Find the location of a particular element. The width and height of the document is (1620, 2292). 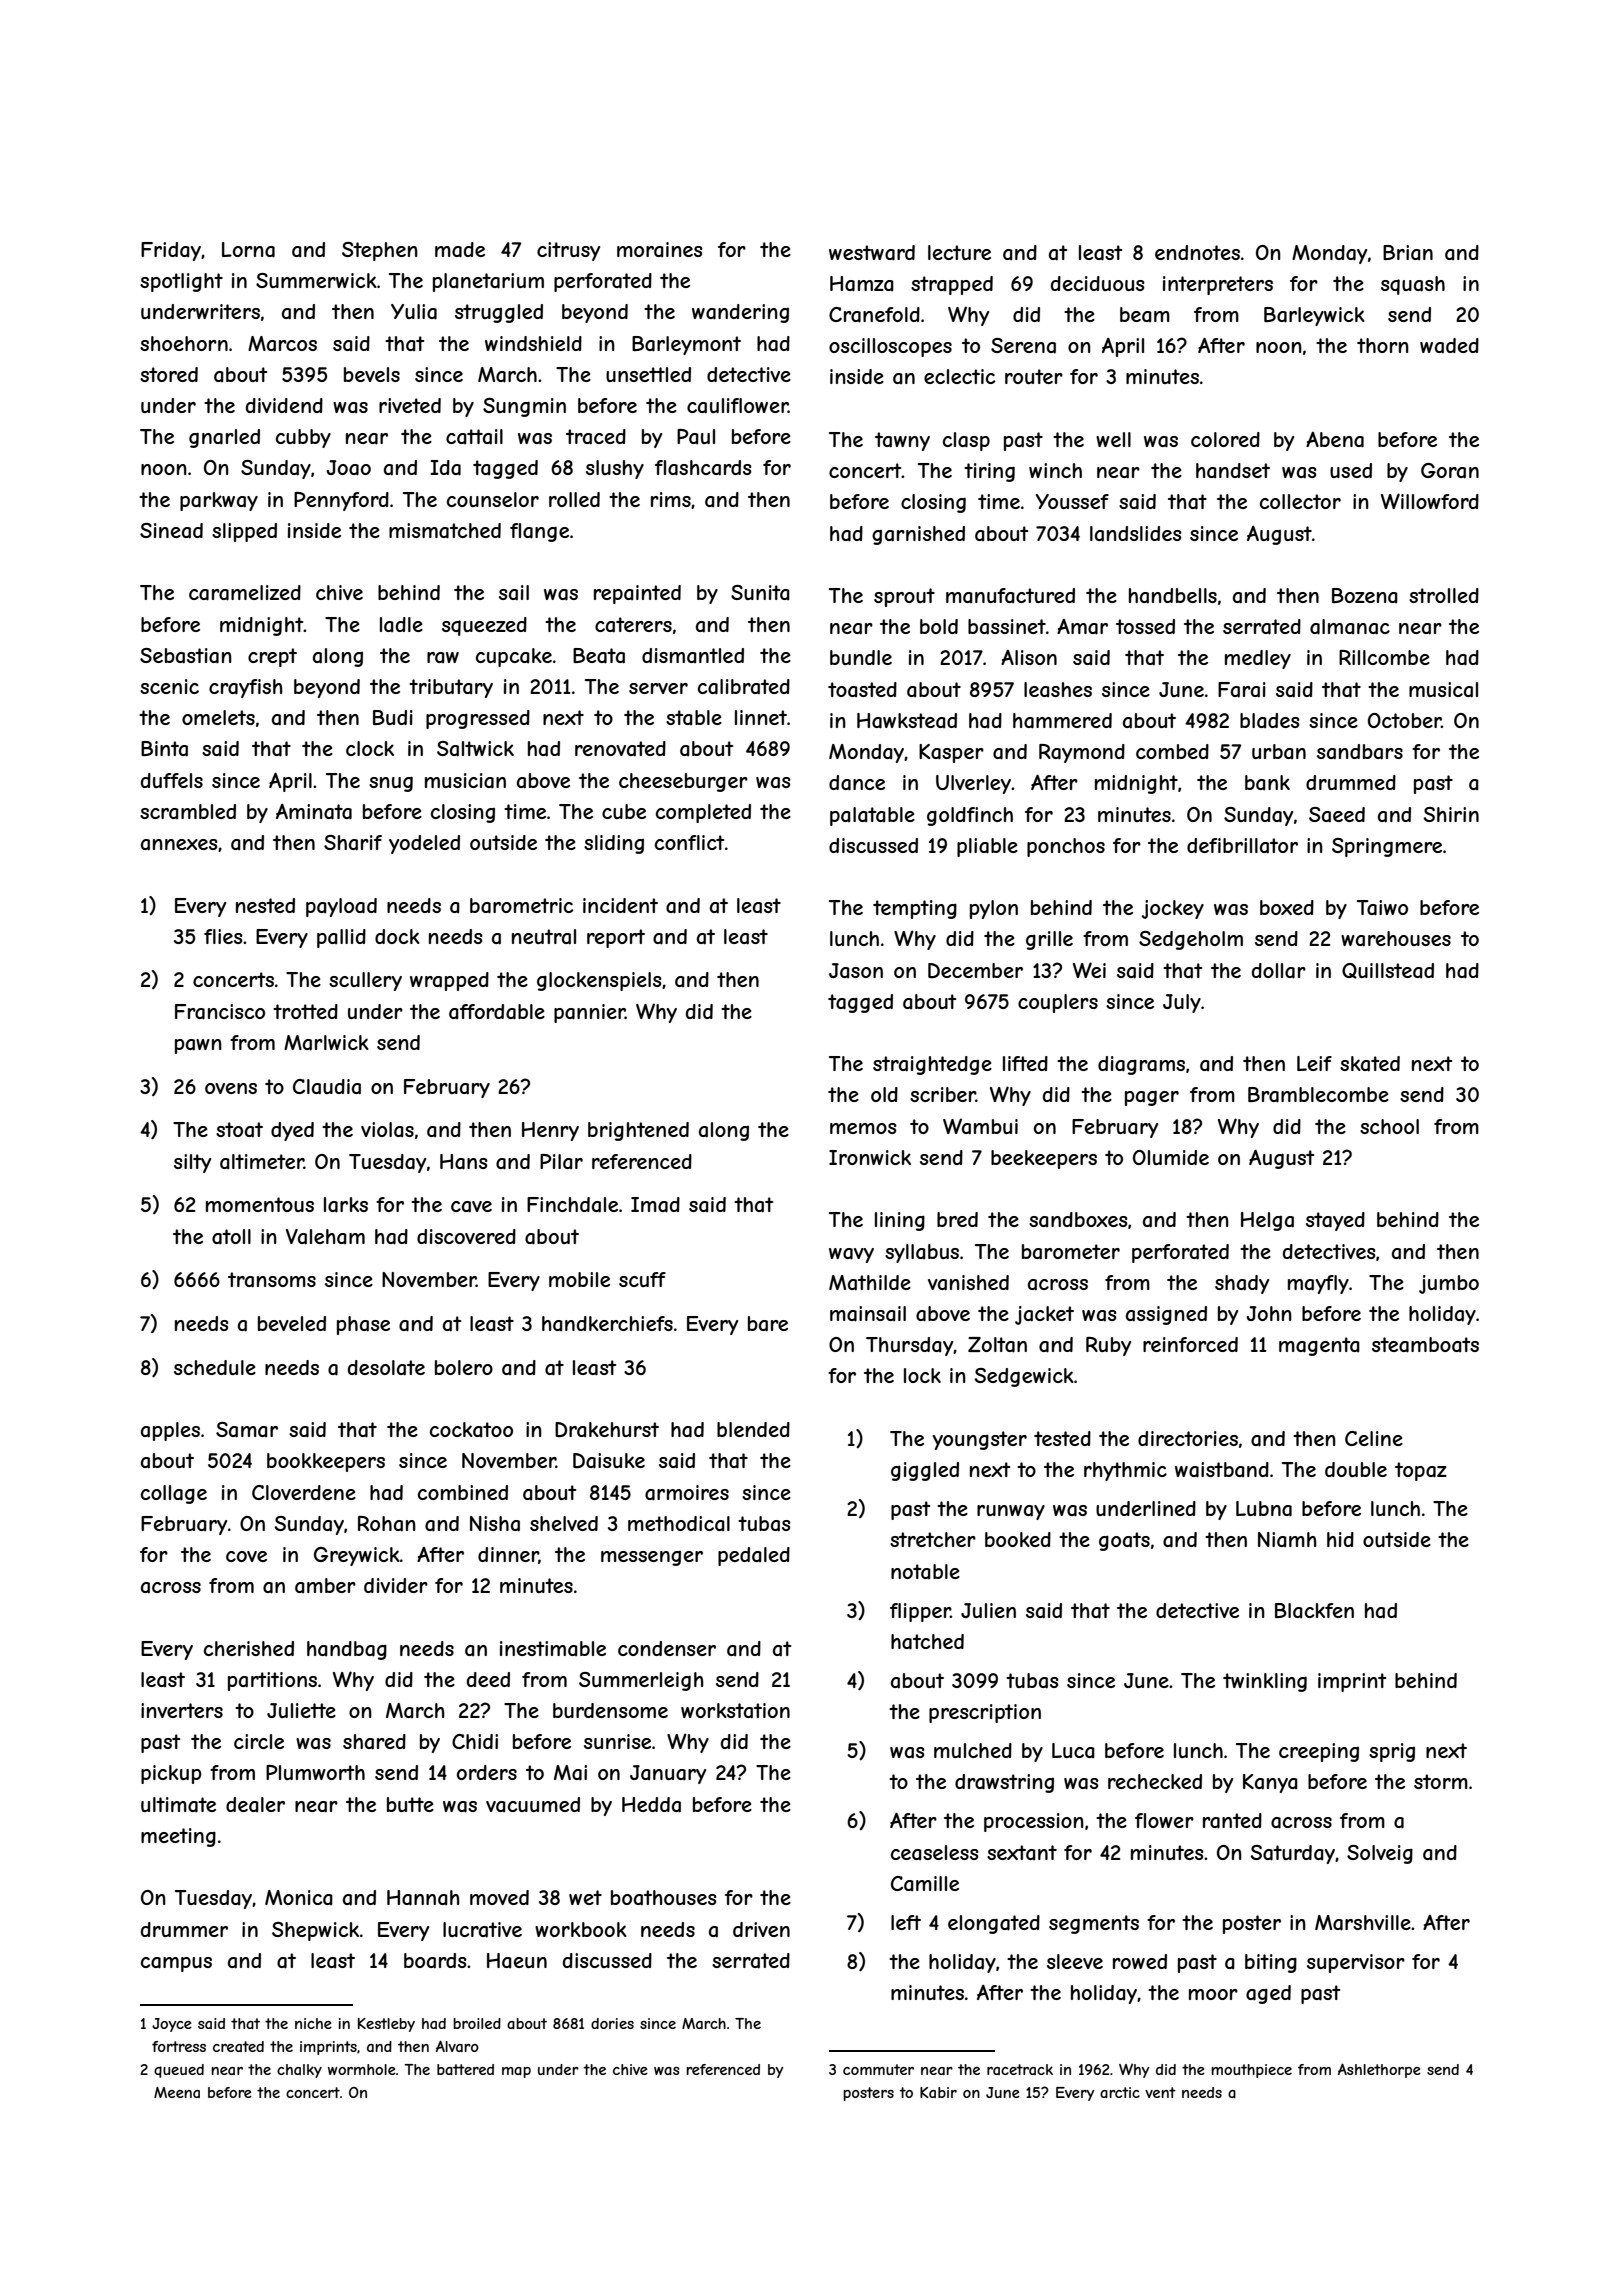

workstation is located at coordinates (735, 1711).
